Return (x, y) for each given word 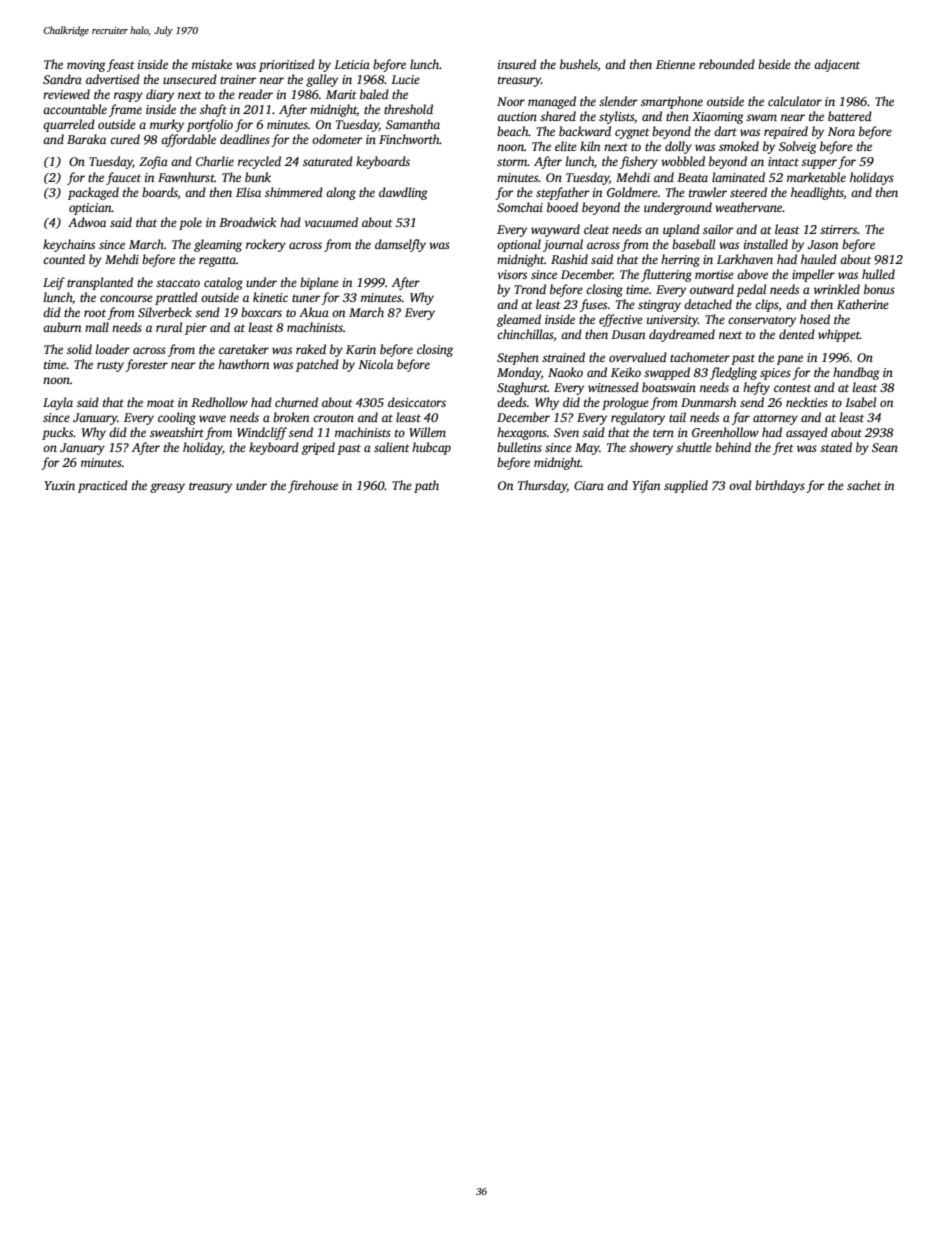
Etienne (675, 64)
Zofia (153, 162)
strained (563, 357)
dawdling (403, 193)
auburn (62, 327)
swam (761, 117)
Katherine (863, 304)
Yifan (646, 486)
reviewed (66, 94)
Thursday (542, 486)
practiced (103, 486)
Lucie (405, 79)
